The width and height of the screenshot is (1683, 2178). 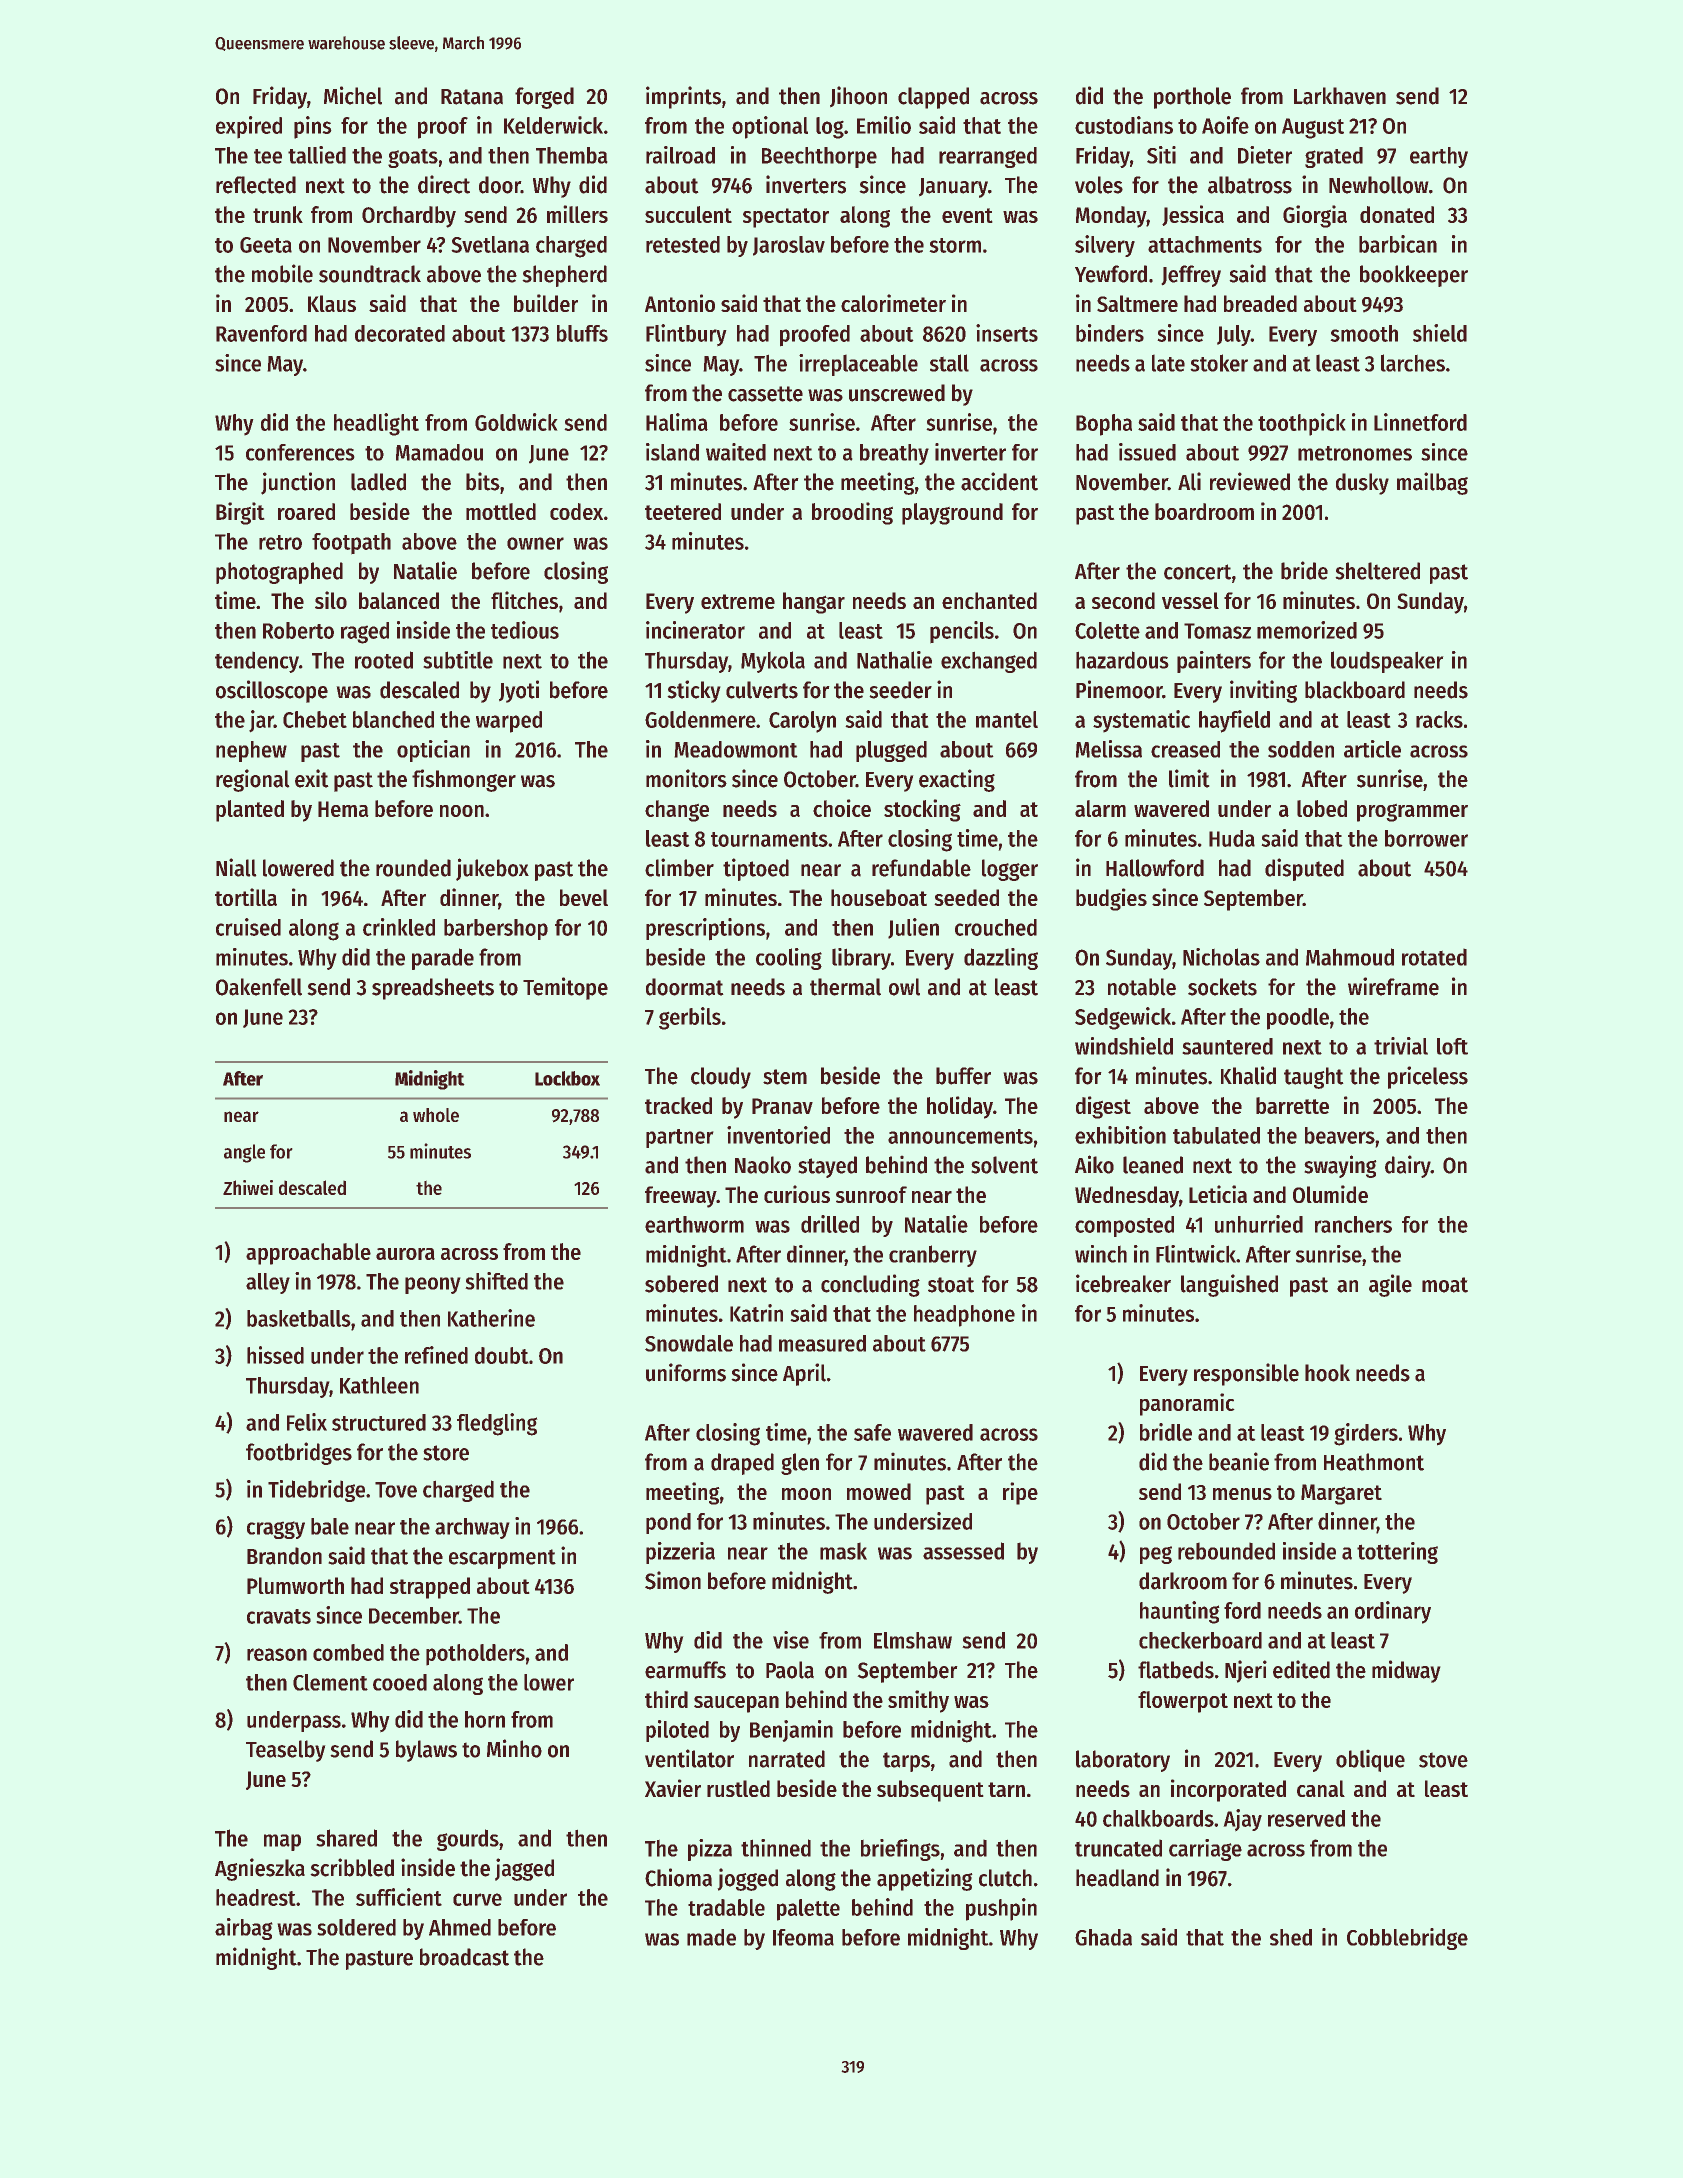 What do you see at coordinates (677, 422) in the screenshot?
I see `Halima` at bounding box center [677, 422].
